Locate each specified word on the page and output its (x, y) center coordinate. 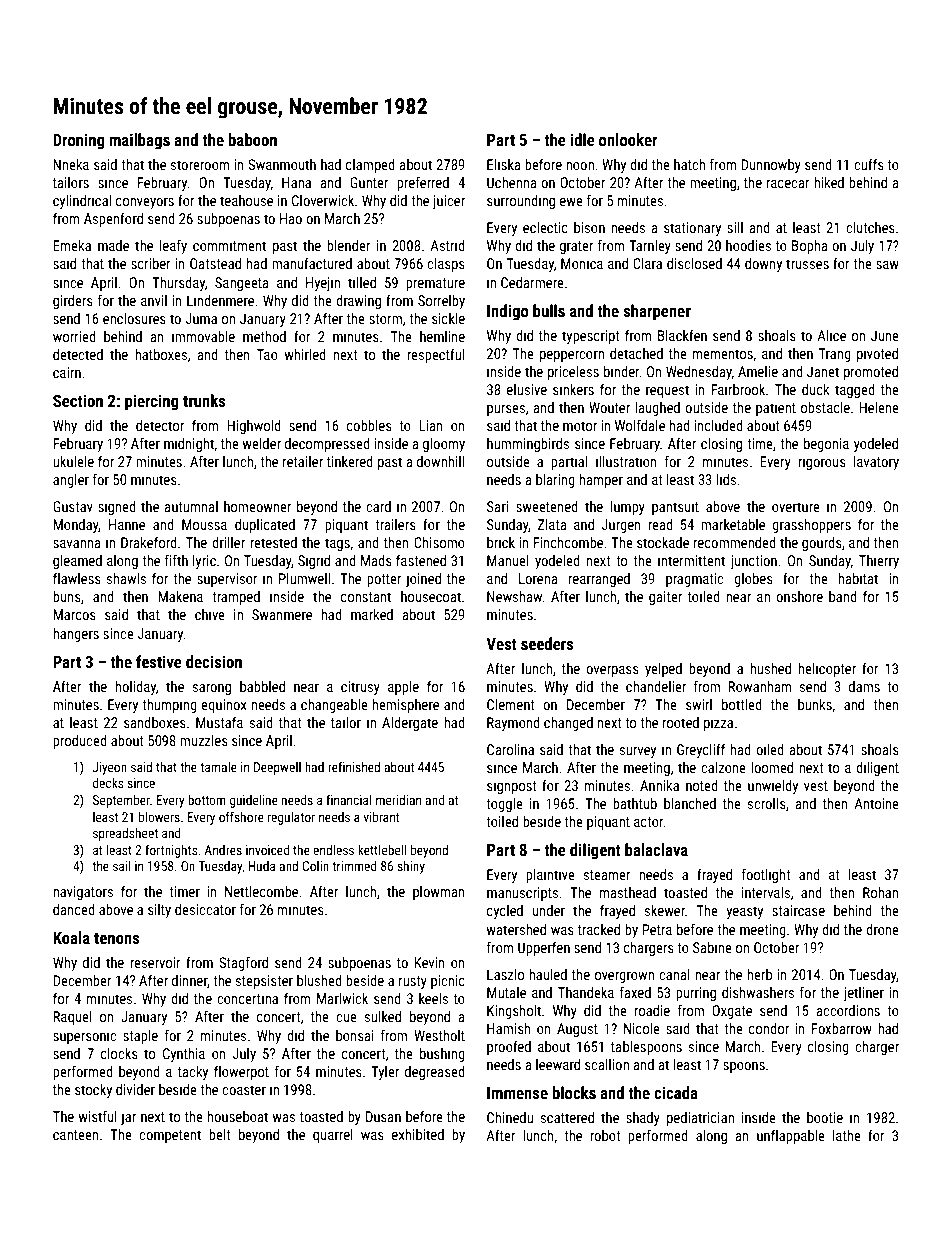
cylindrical (82, 202)
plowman (439, 893)
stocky (93, 1091)
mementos (723, 354)
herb (759, 974)
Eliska (504, 164)
